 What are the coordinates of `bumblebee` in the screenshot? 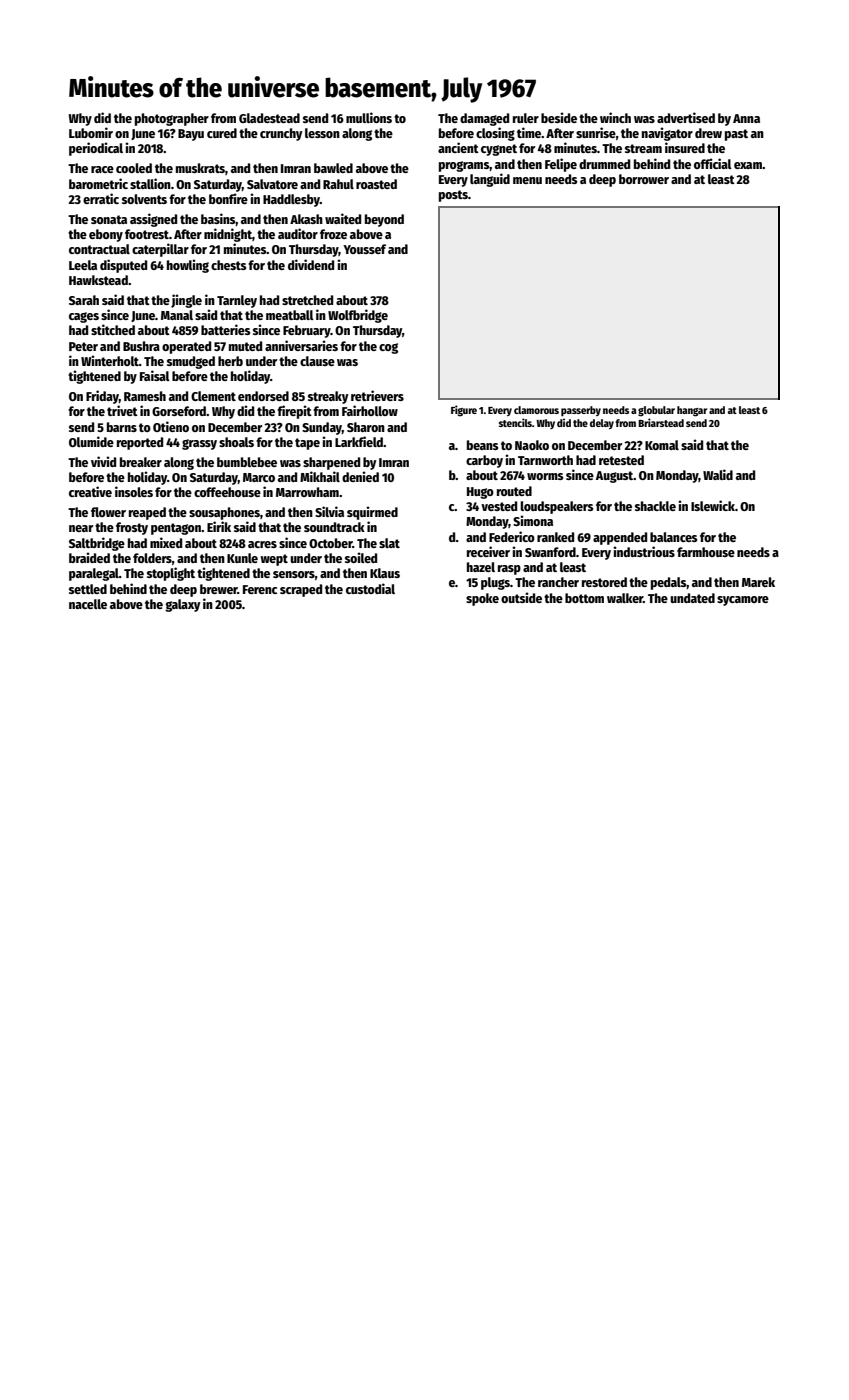 It's located at (247, 462).
